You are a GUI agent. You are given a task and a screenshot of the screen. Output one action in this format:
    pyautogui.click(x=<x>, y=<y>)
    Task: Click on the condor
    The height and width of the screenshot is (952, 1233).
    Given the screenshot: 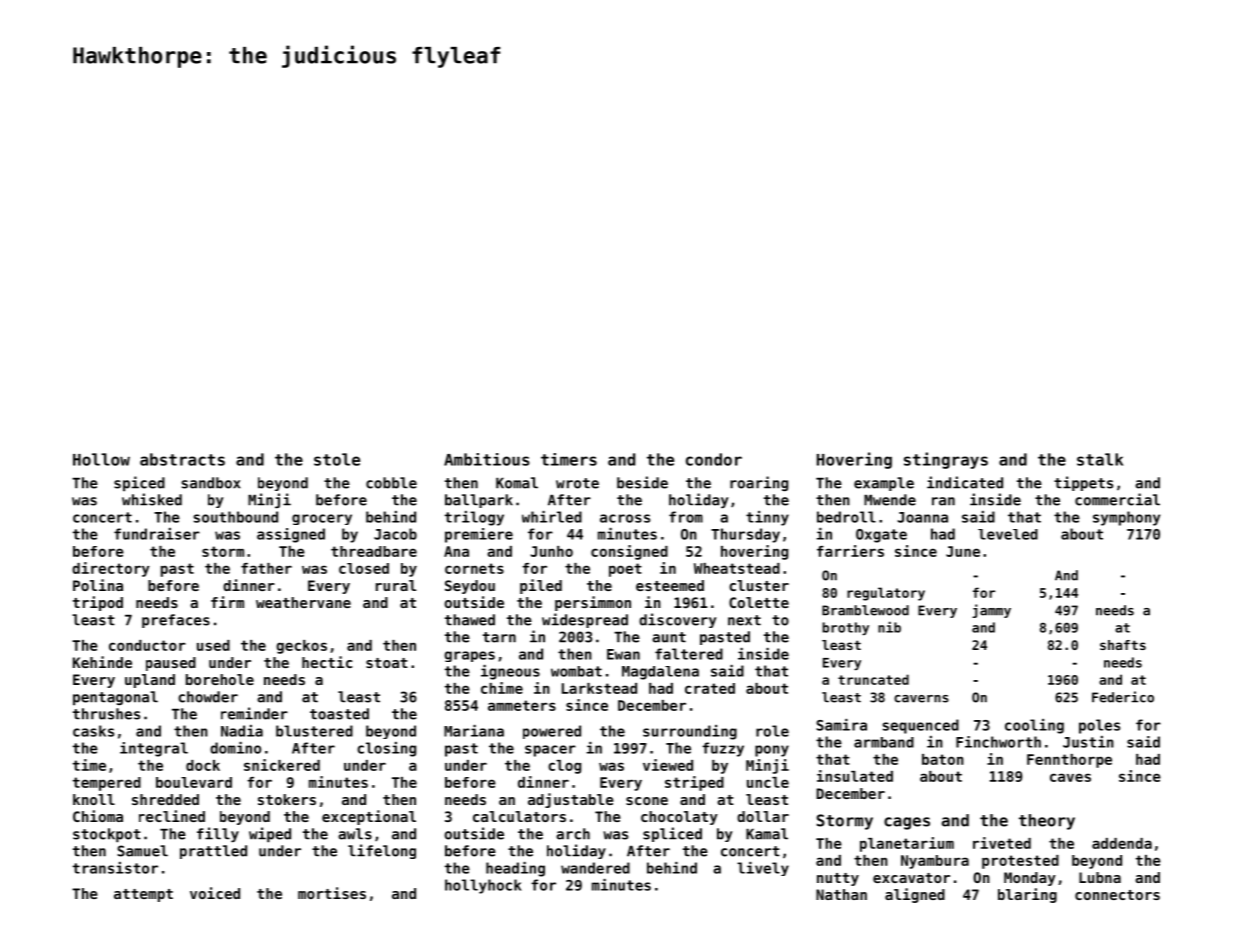 What is the action you would take?
    pyautogui.click(x=714, y=459)
